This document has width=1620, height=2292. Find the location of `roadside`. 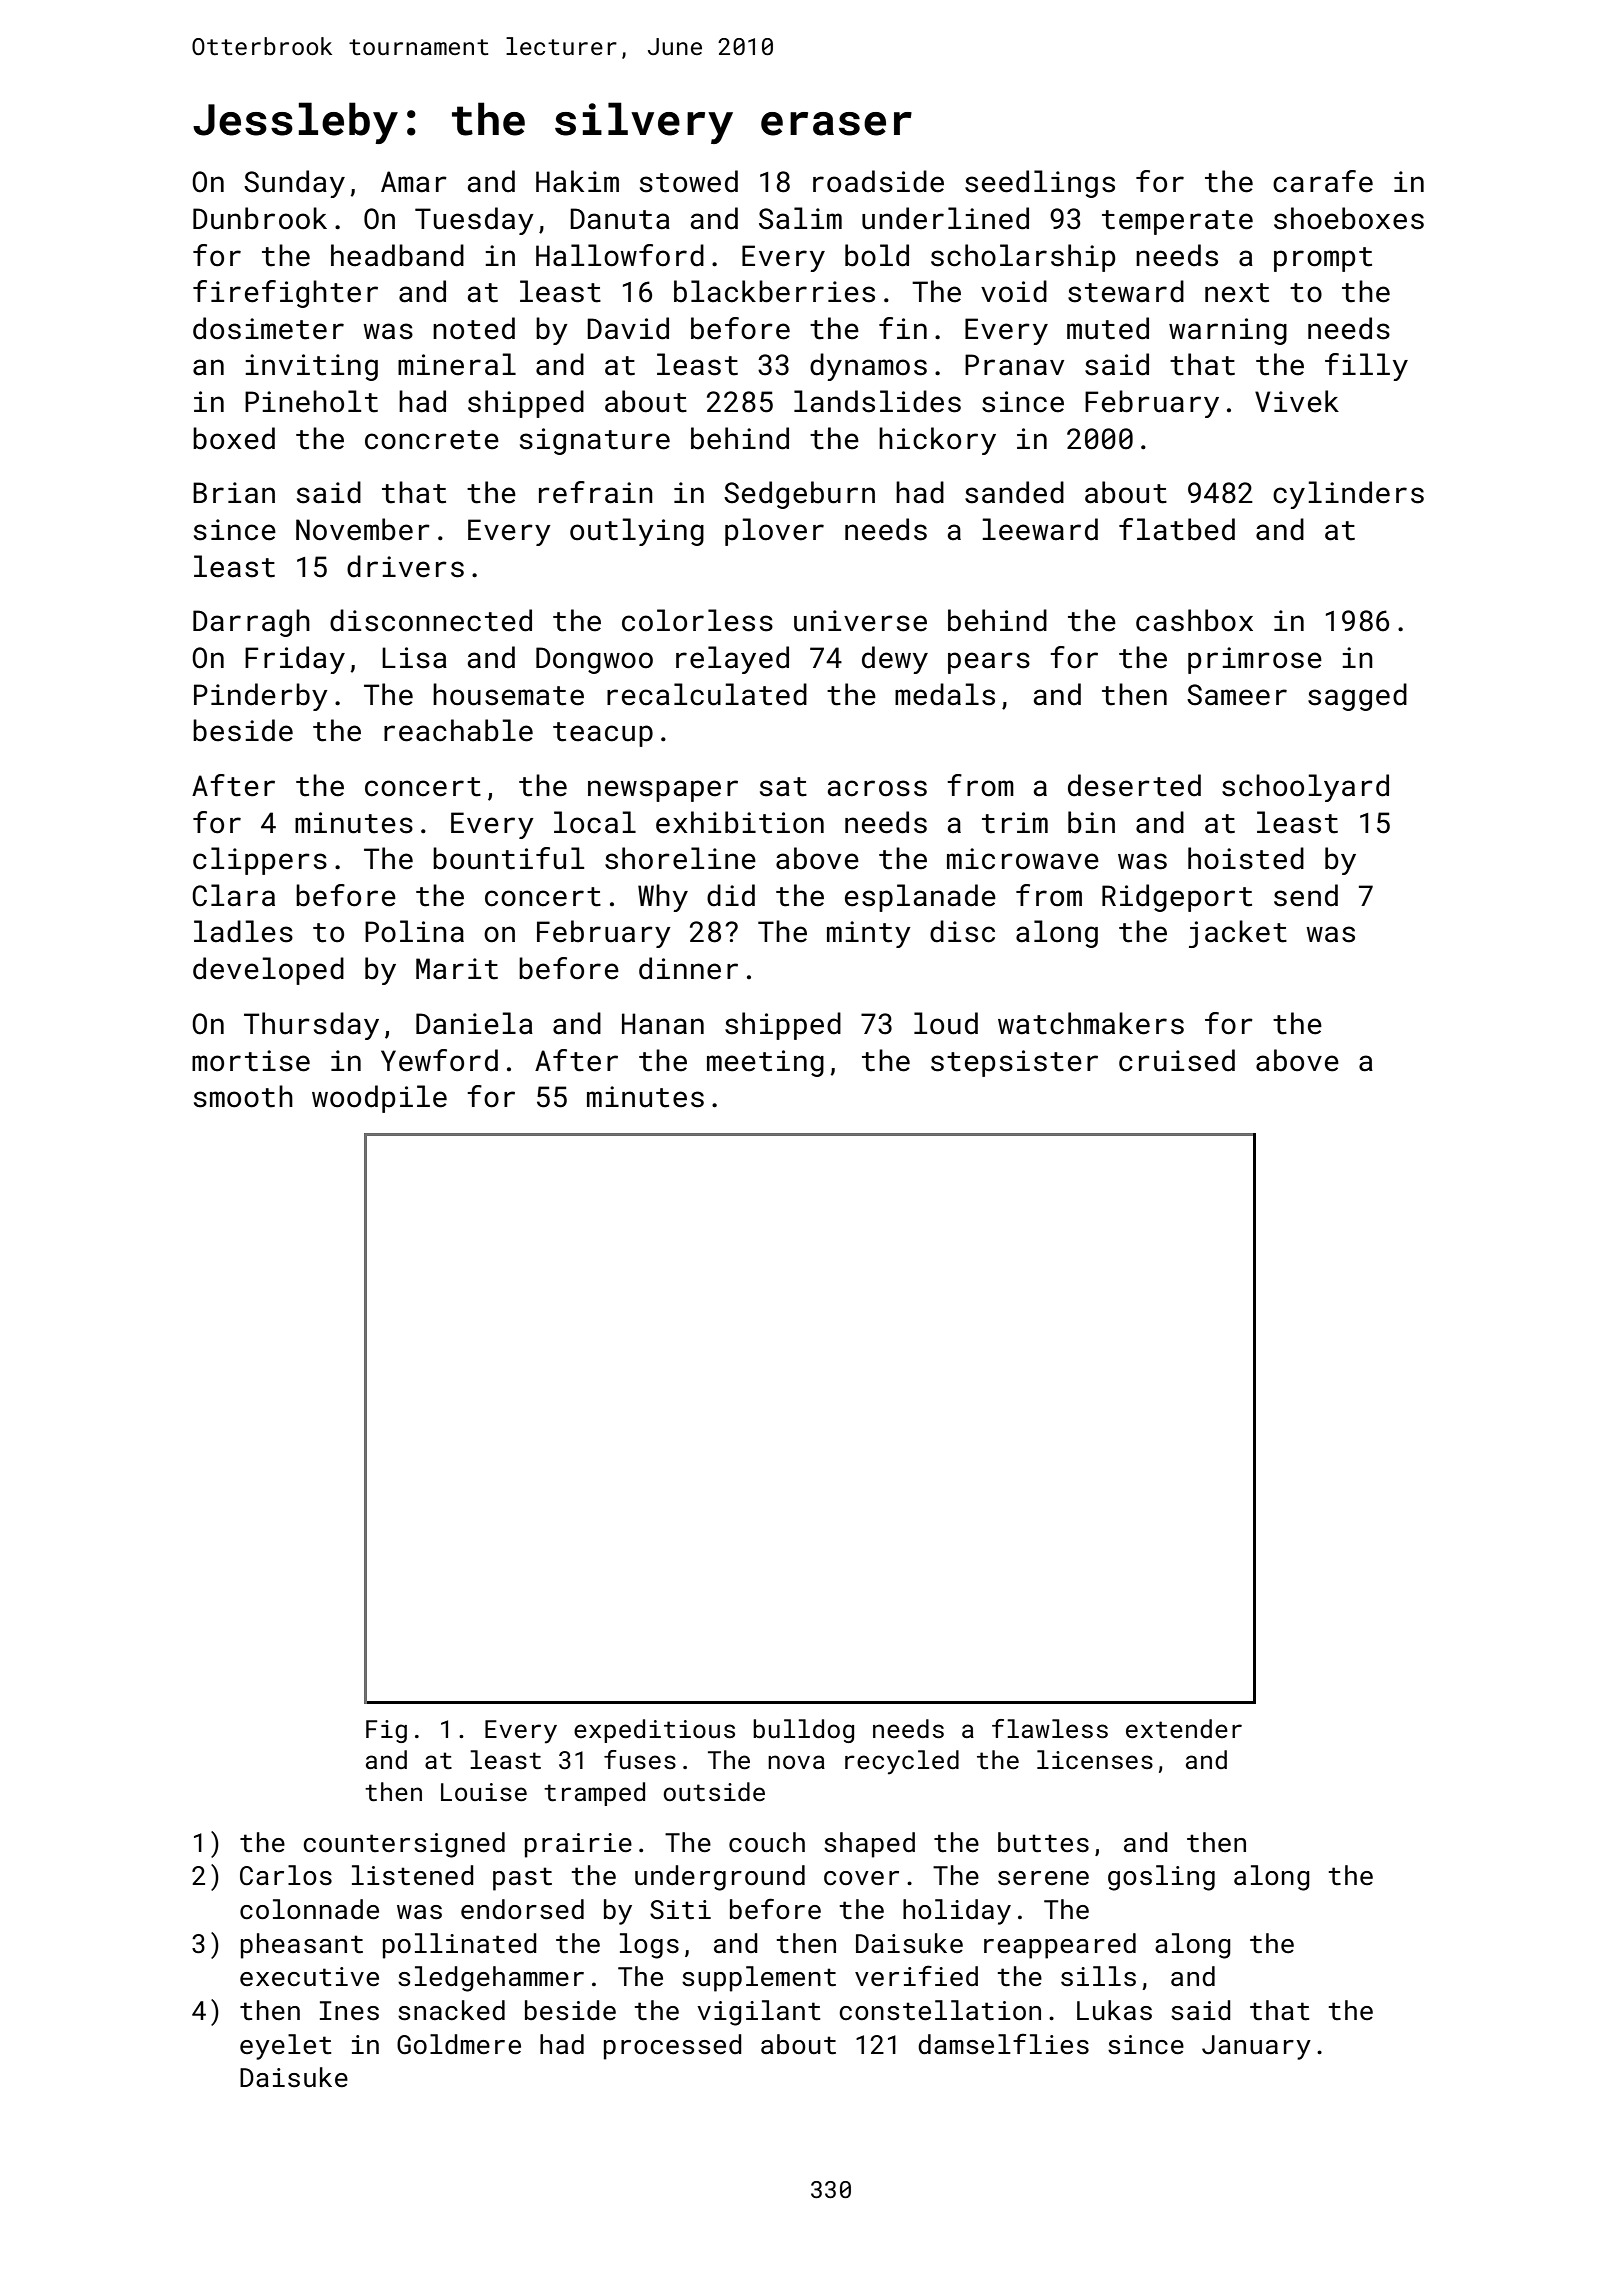

roadside is located at coordinates (878, 181).
